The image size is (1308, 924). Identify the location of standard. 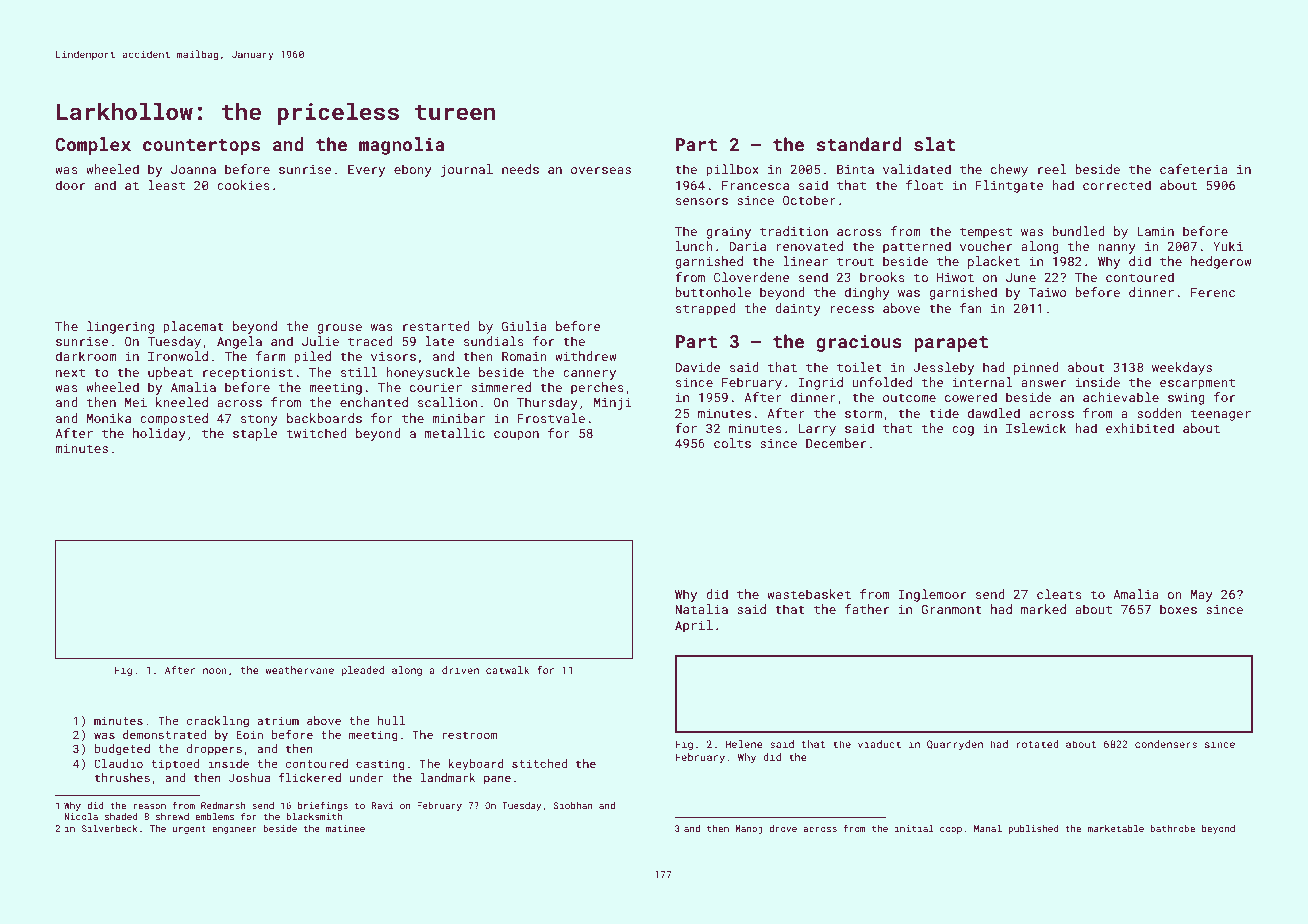
(859, 144).
